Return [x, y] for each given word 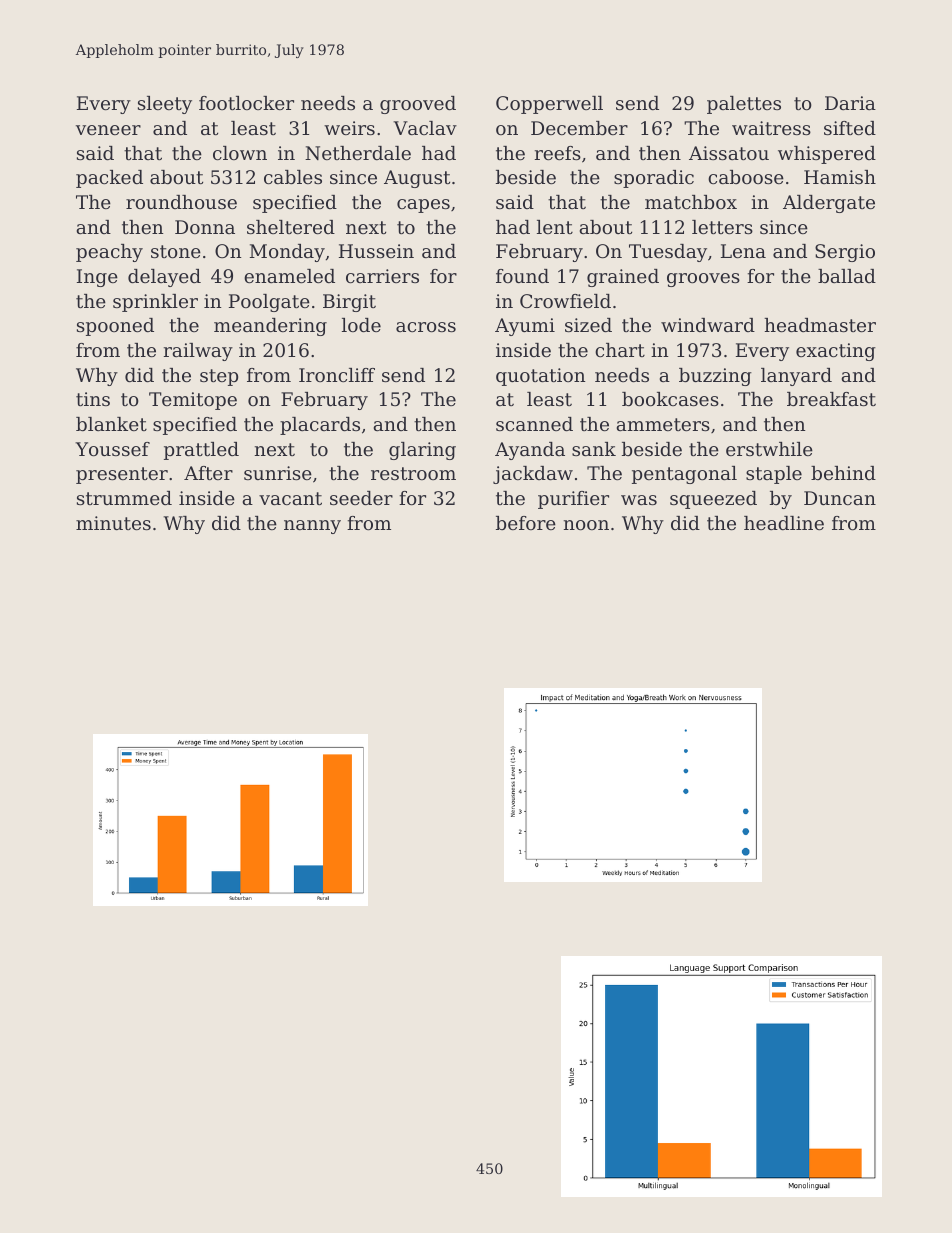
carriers [382, 276]
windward [708, 325]
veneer [108, 130]
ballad [847, 276]
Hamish [840, 177]
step [219, 377]
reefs [558, 153]
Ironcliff [337, 375]
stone [176, 251]
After [208, 473]
